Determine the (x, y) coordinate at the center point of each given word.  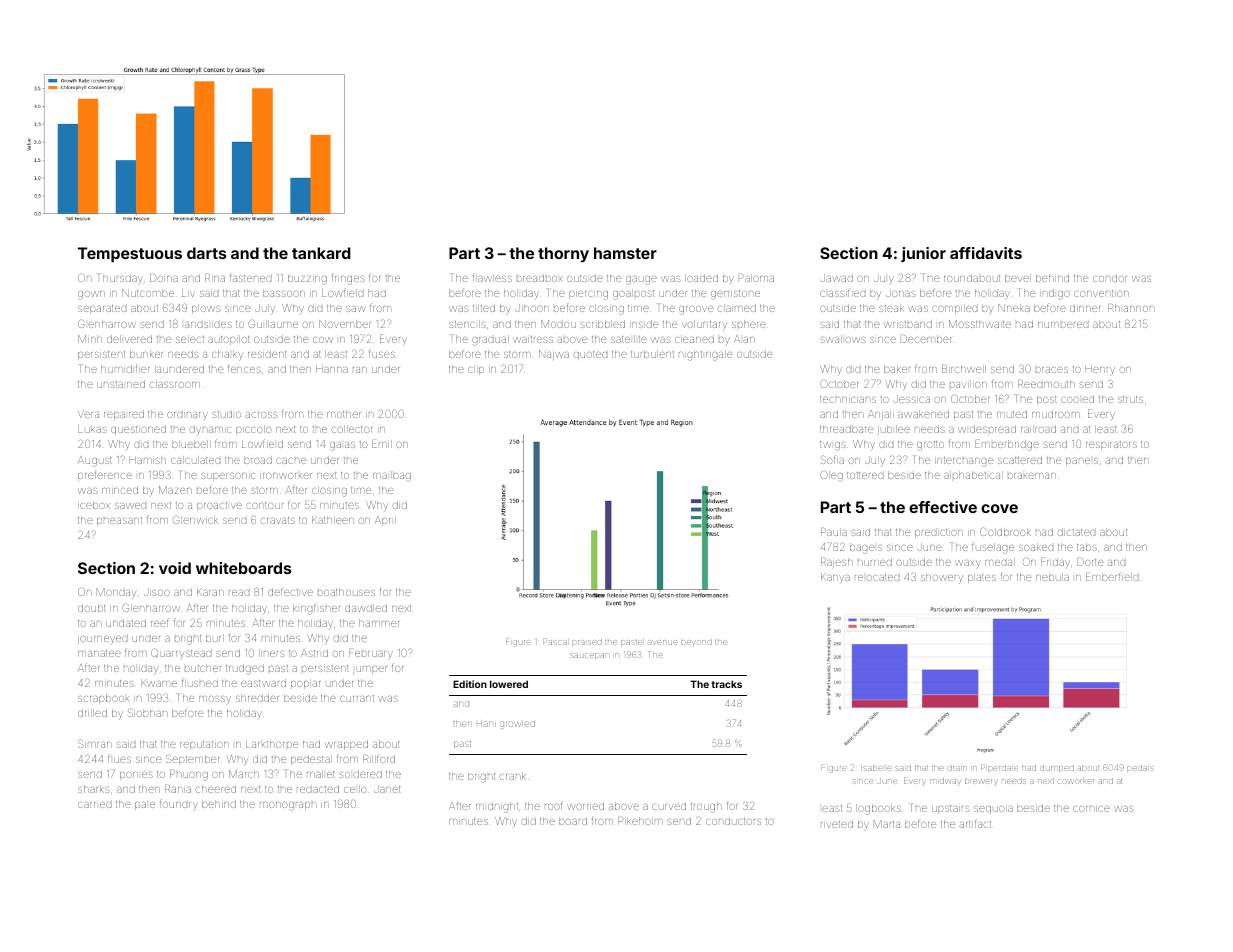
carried (94, 805)
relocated (877, 577)
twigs (833, 446)
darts (206, 253)
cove (999, 508)
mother (344, 414)
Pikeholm (640, 821)
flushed (200, 682)
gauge (641, 280)
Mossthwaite (980, 324)
